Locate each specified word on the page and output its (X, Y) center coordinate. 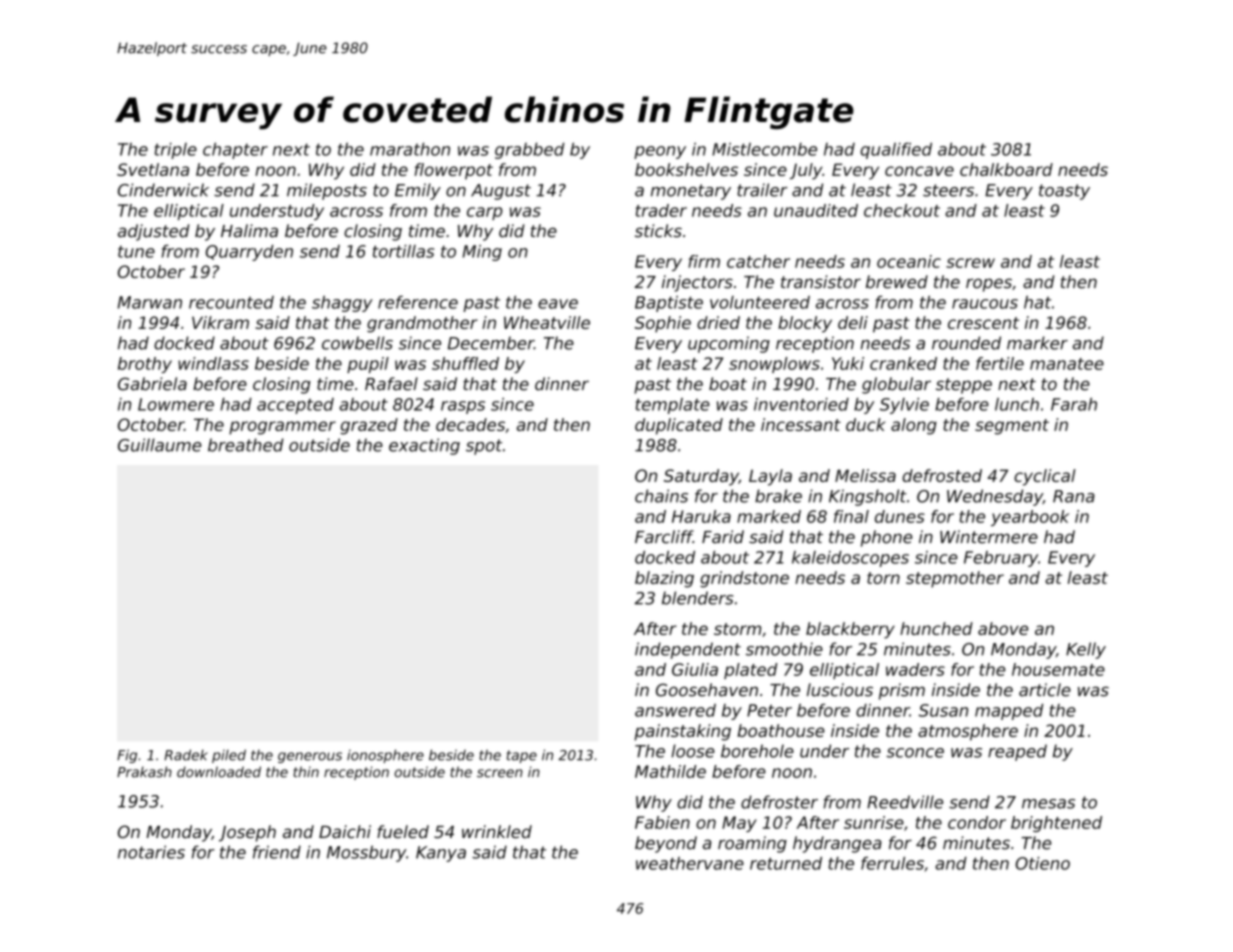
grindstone (744, 579)
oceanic (909, 261)
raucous (985, 304)
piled (229, 756)
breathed (246, 445)
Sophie (663, 324)
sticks (658, 231)
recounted (231, 302)
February (1001, 559)
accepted (295, 406)
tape (522, 756)
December (491, 343)
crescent (983, 323)
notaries (151, 852)
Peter (769, 710)
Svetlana (153, 169)
